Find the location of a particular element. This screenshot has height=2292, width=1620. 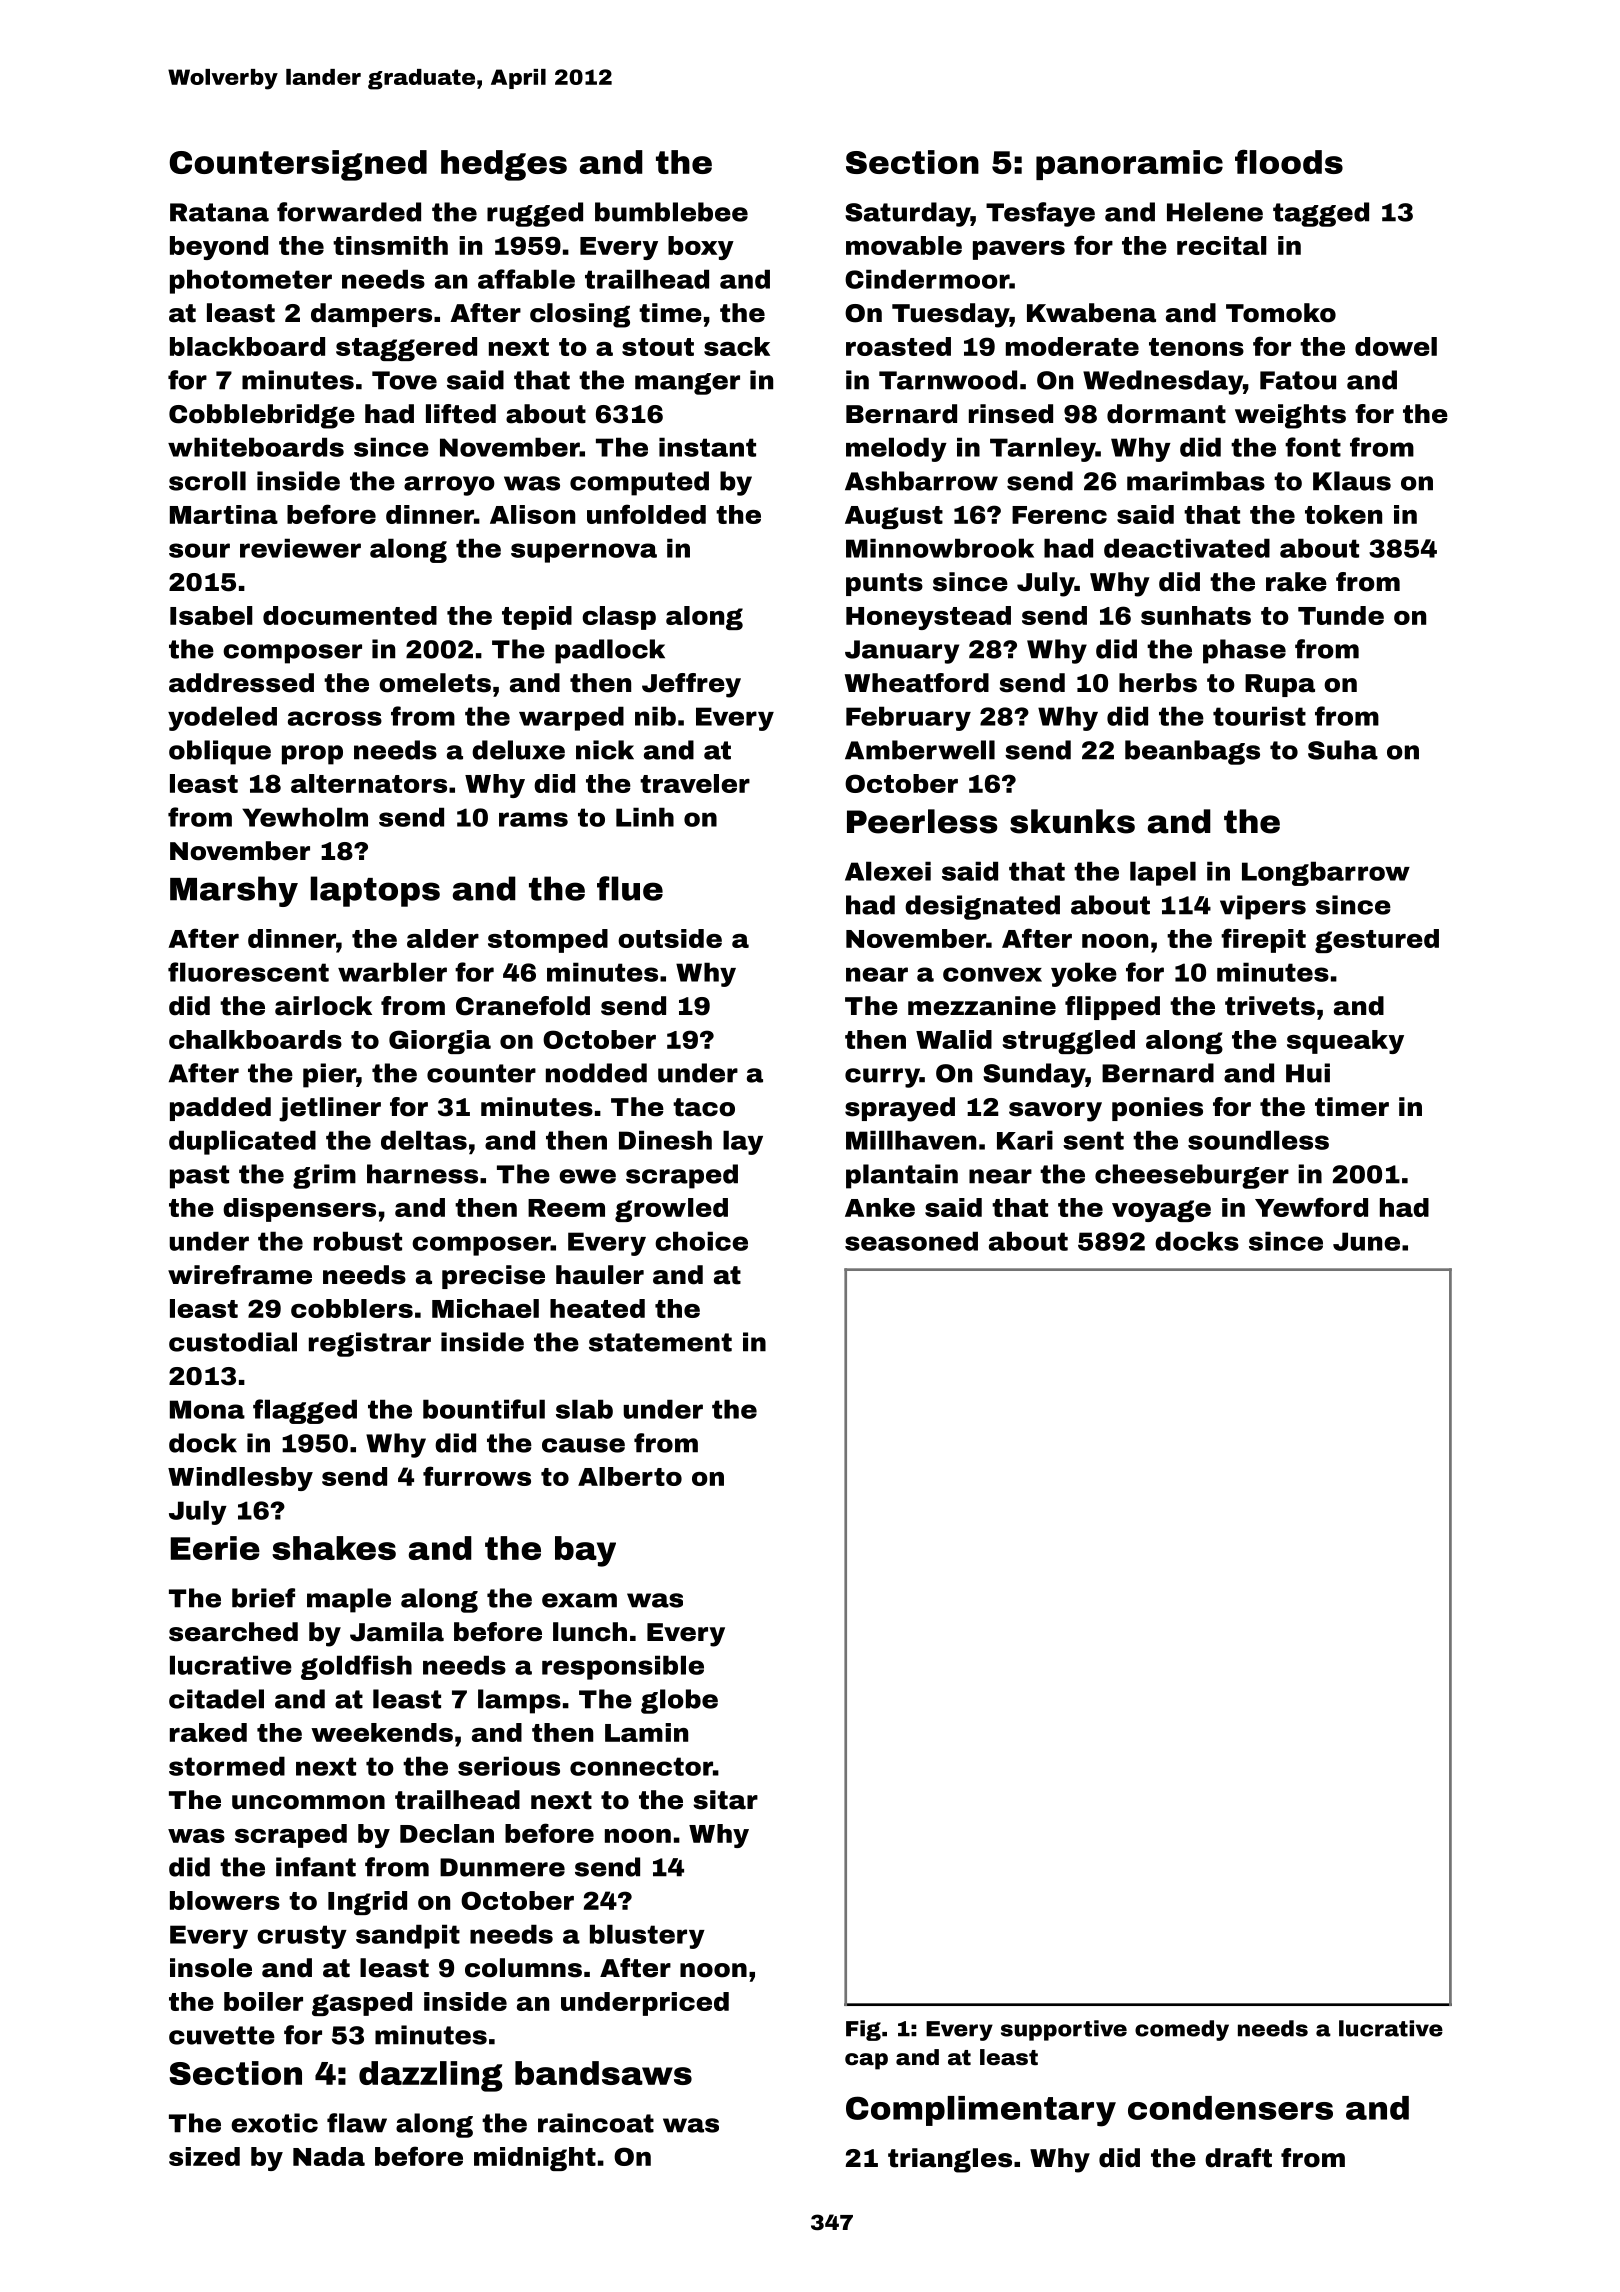

June is located at coordinates (1366, 1241).
